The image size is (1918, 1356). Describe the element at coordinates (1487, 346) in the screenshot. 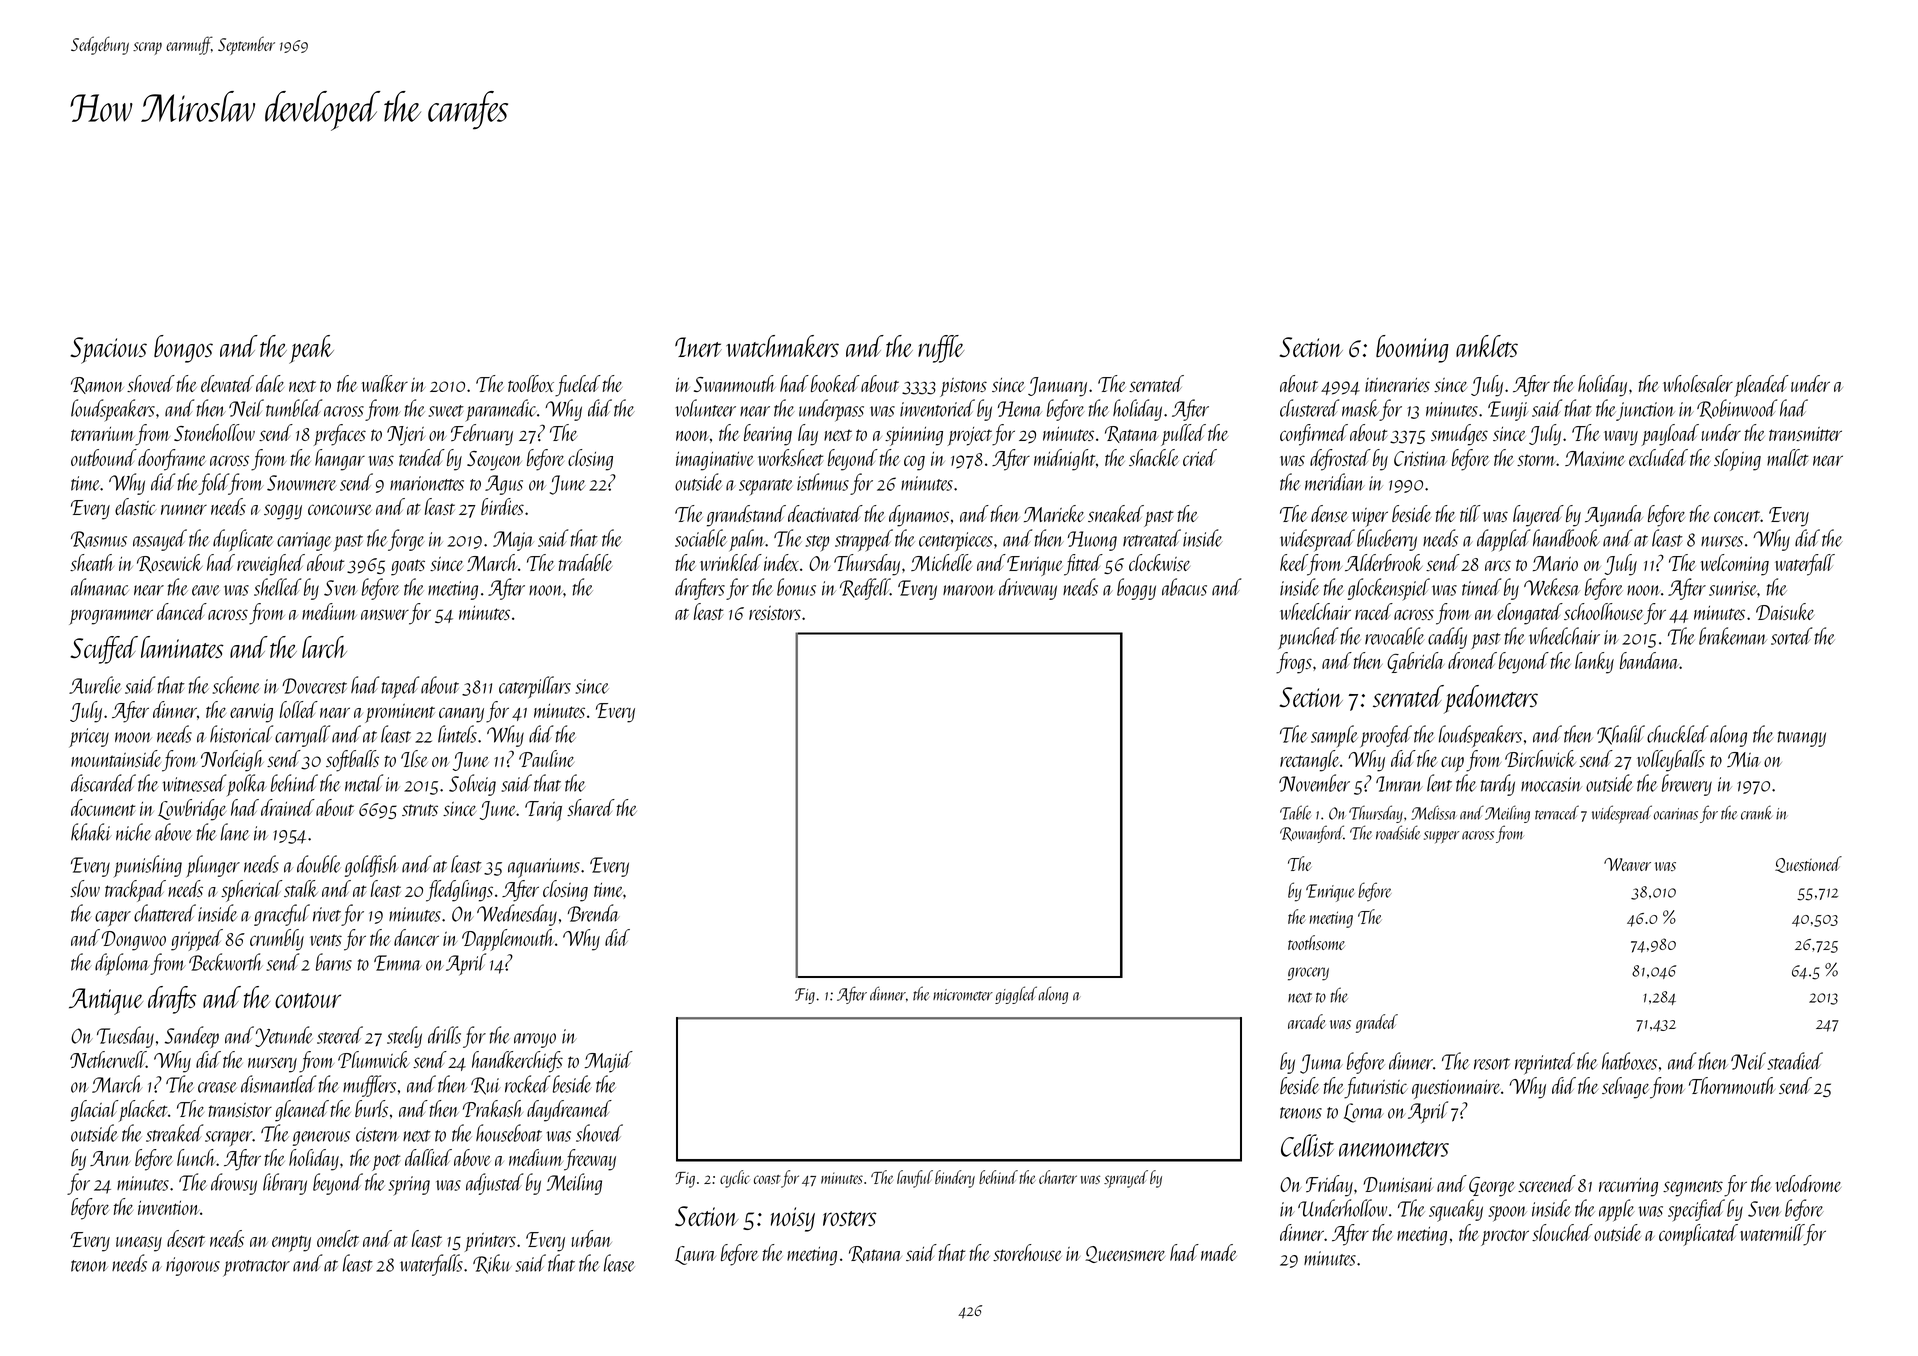

I see `anklets` at that location.
